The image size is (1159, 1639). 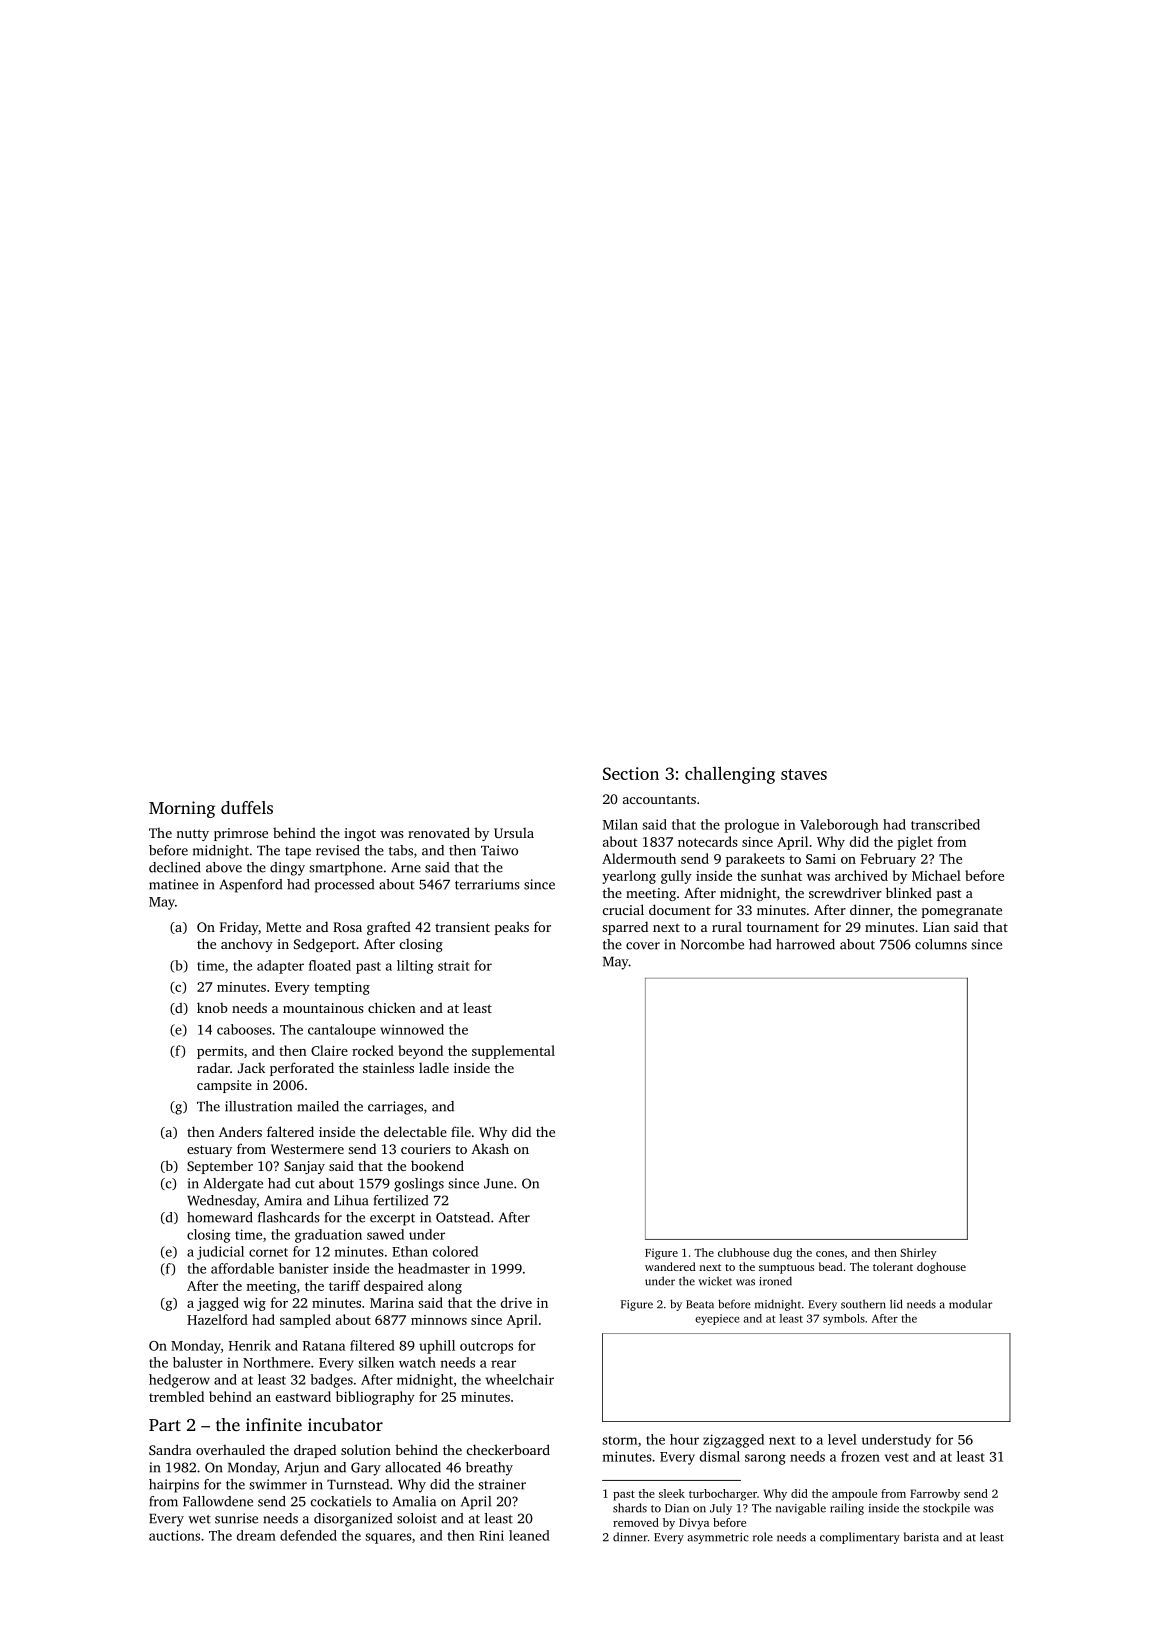 I want to click on matinee, so click(x=173, y=884).
